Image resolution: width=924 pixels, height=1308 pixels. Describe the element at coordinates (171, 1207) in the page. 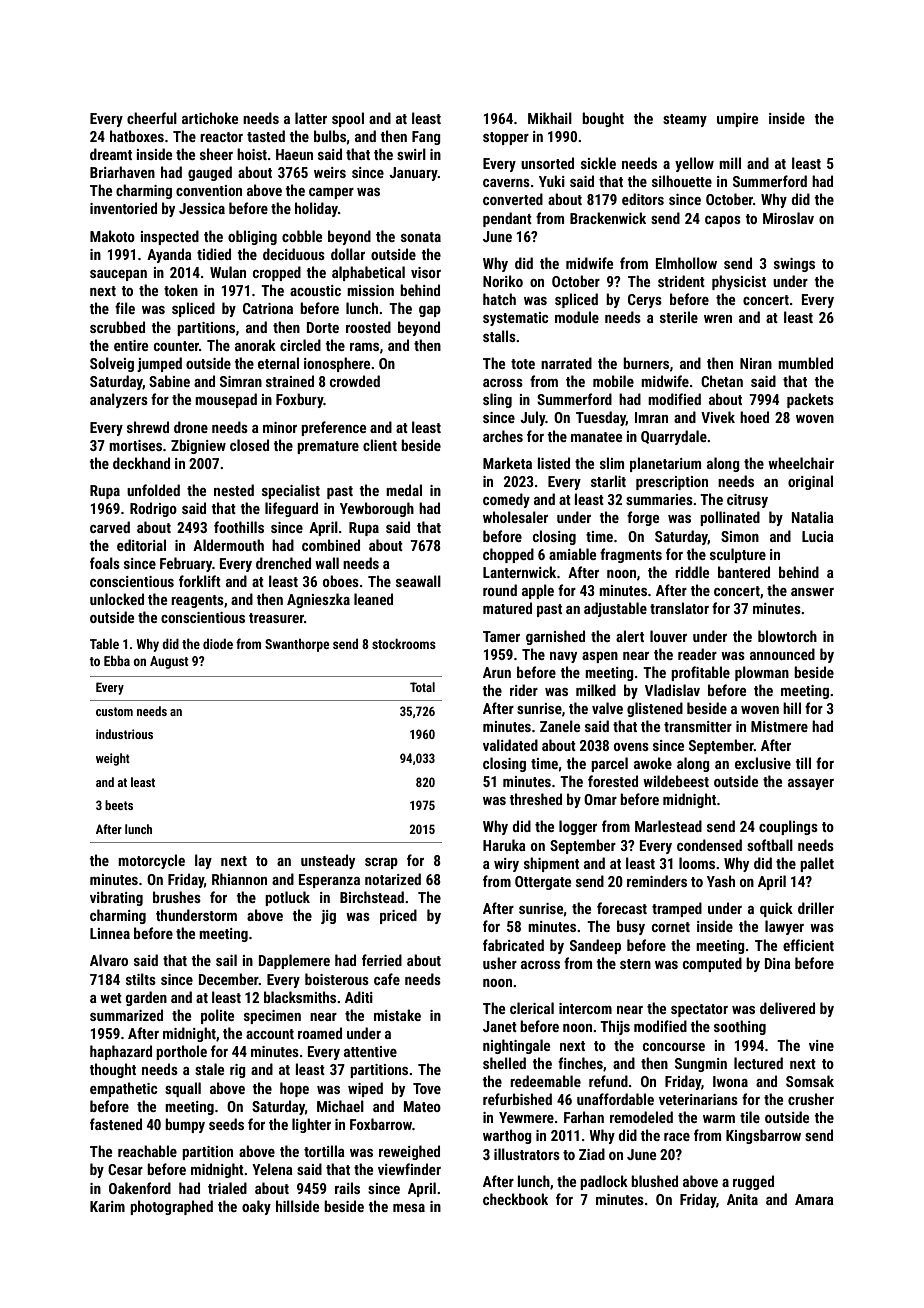

I see `photographed` at that location.
